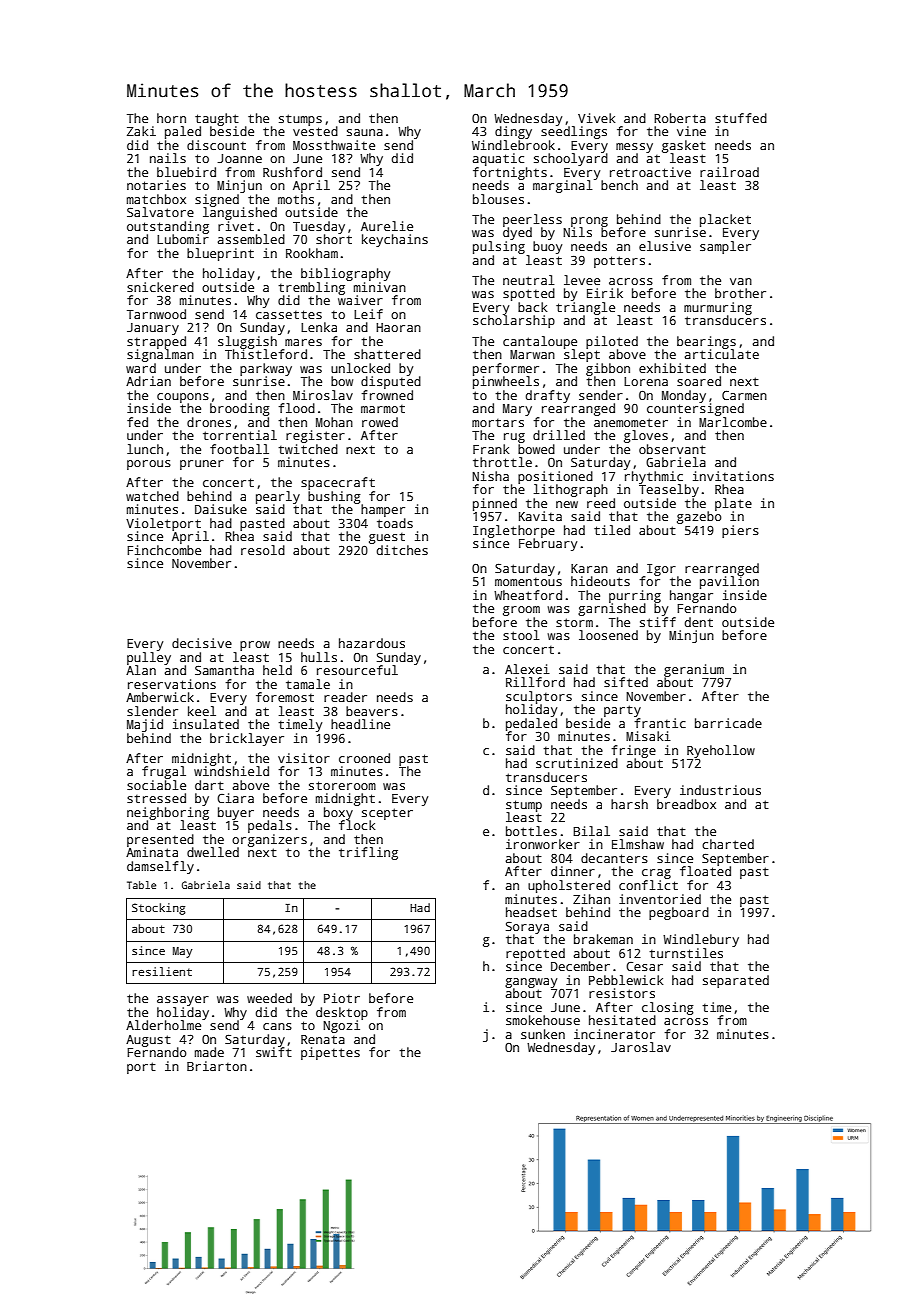 The image size is (908, 1316). Describe the element at coordinates (733, 476) in the page. I see `invitations` at that location.
